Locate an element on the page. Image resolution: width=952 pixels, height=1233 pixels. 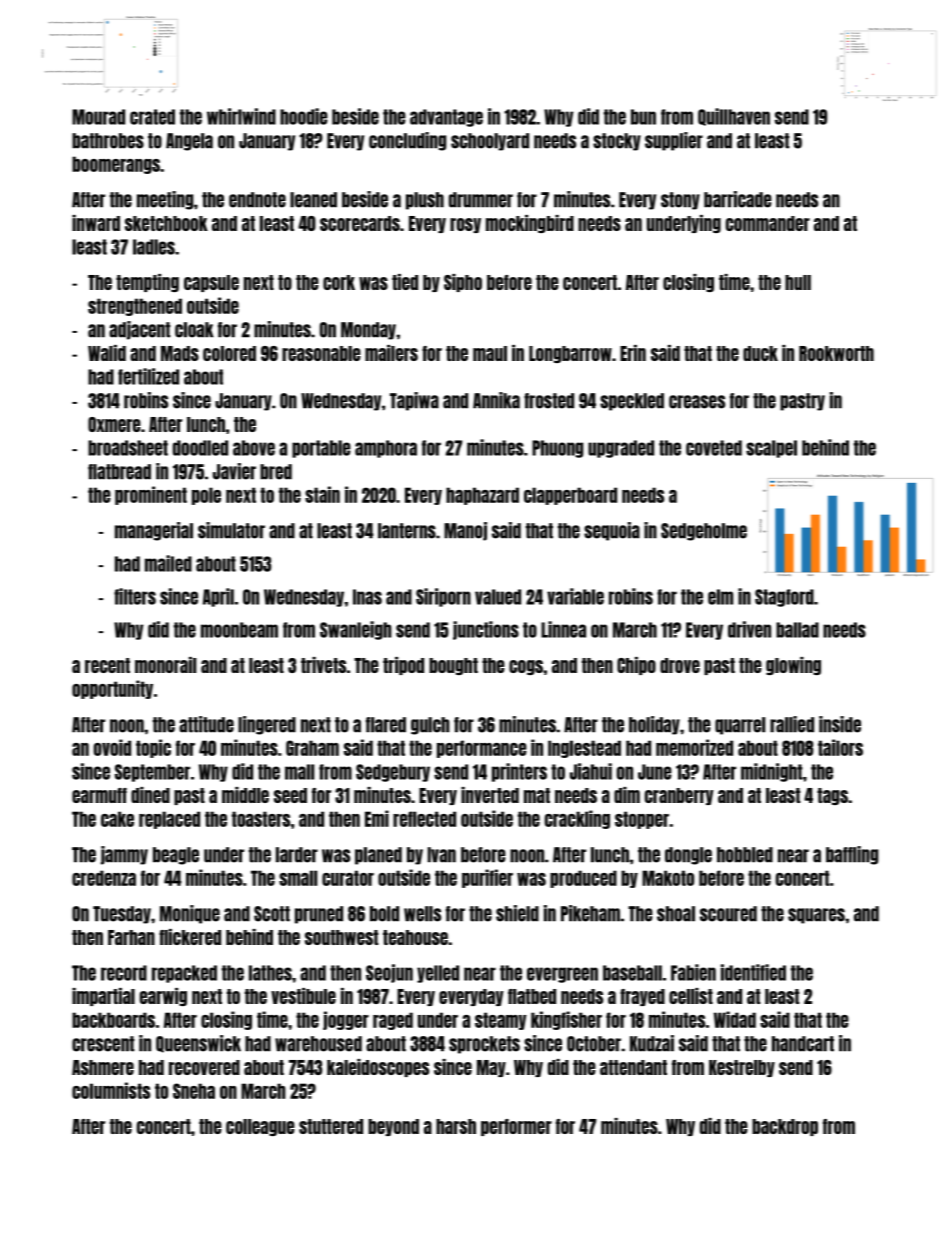
Mourad is located at coordinates (98, 117).
